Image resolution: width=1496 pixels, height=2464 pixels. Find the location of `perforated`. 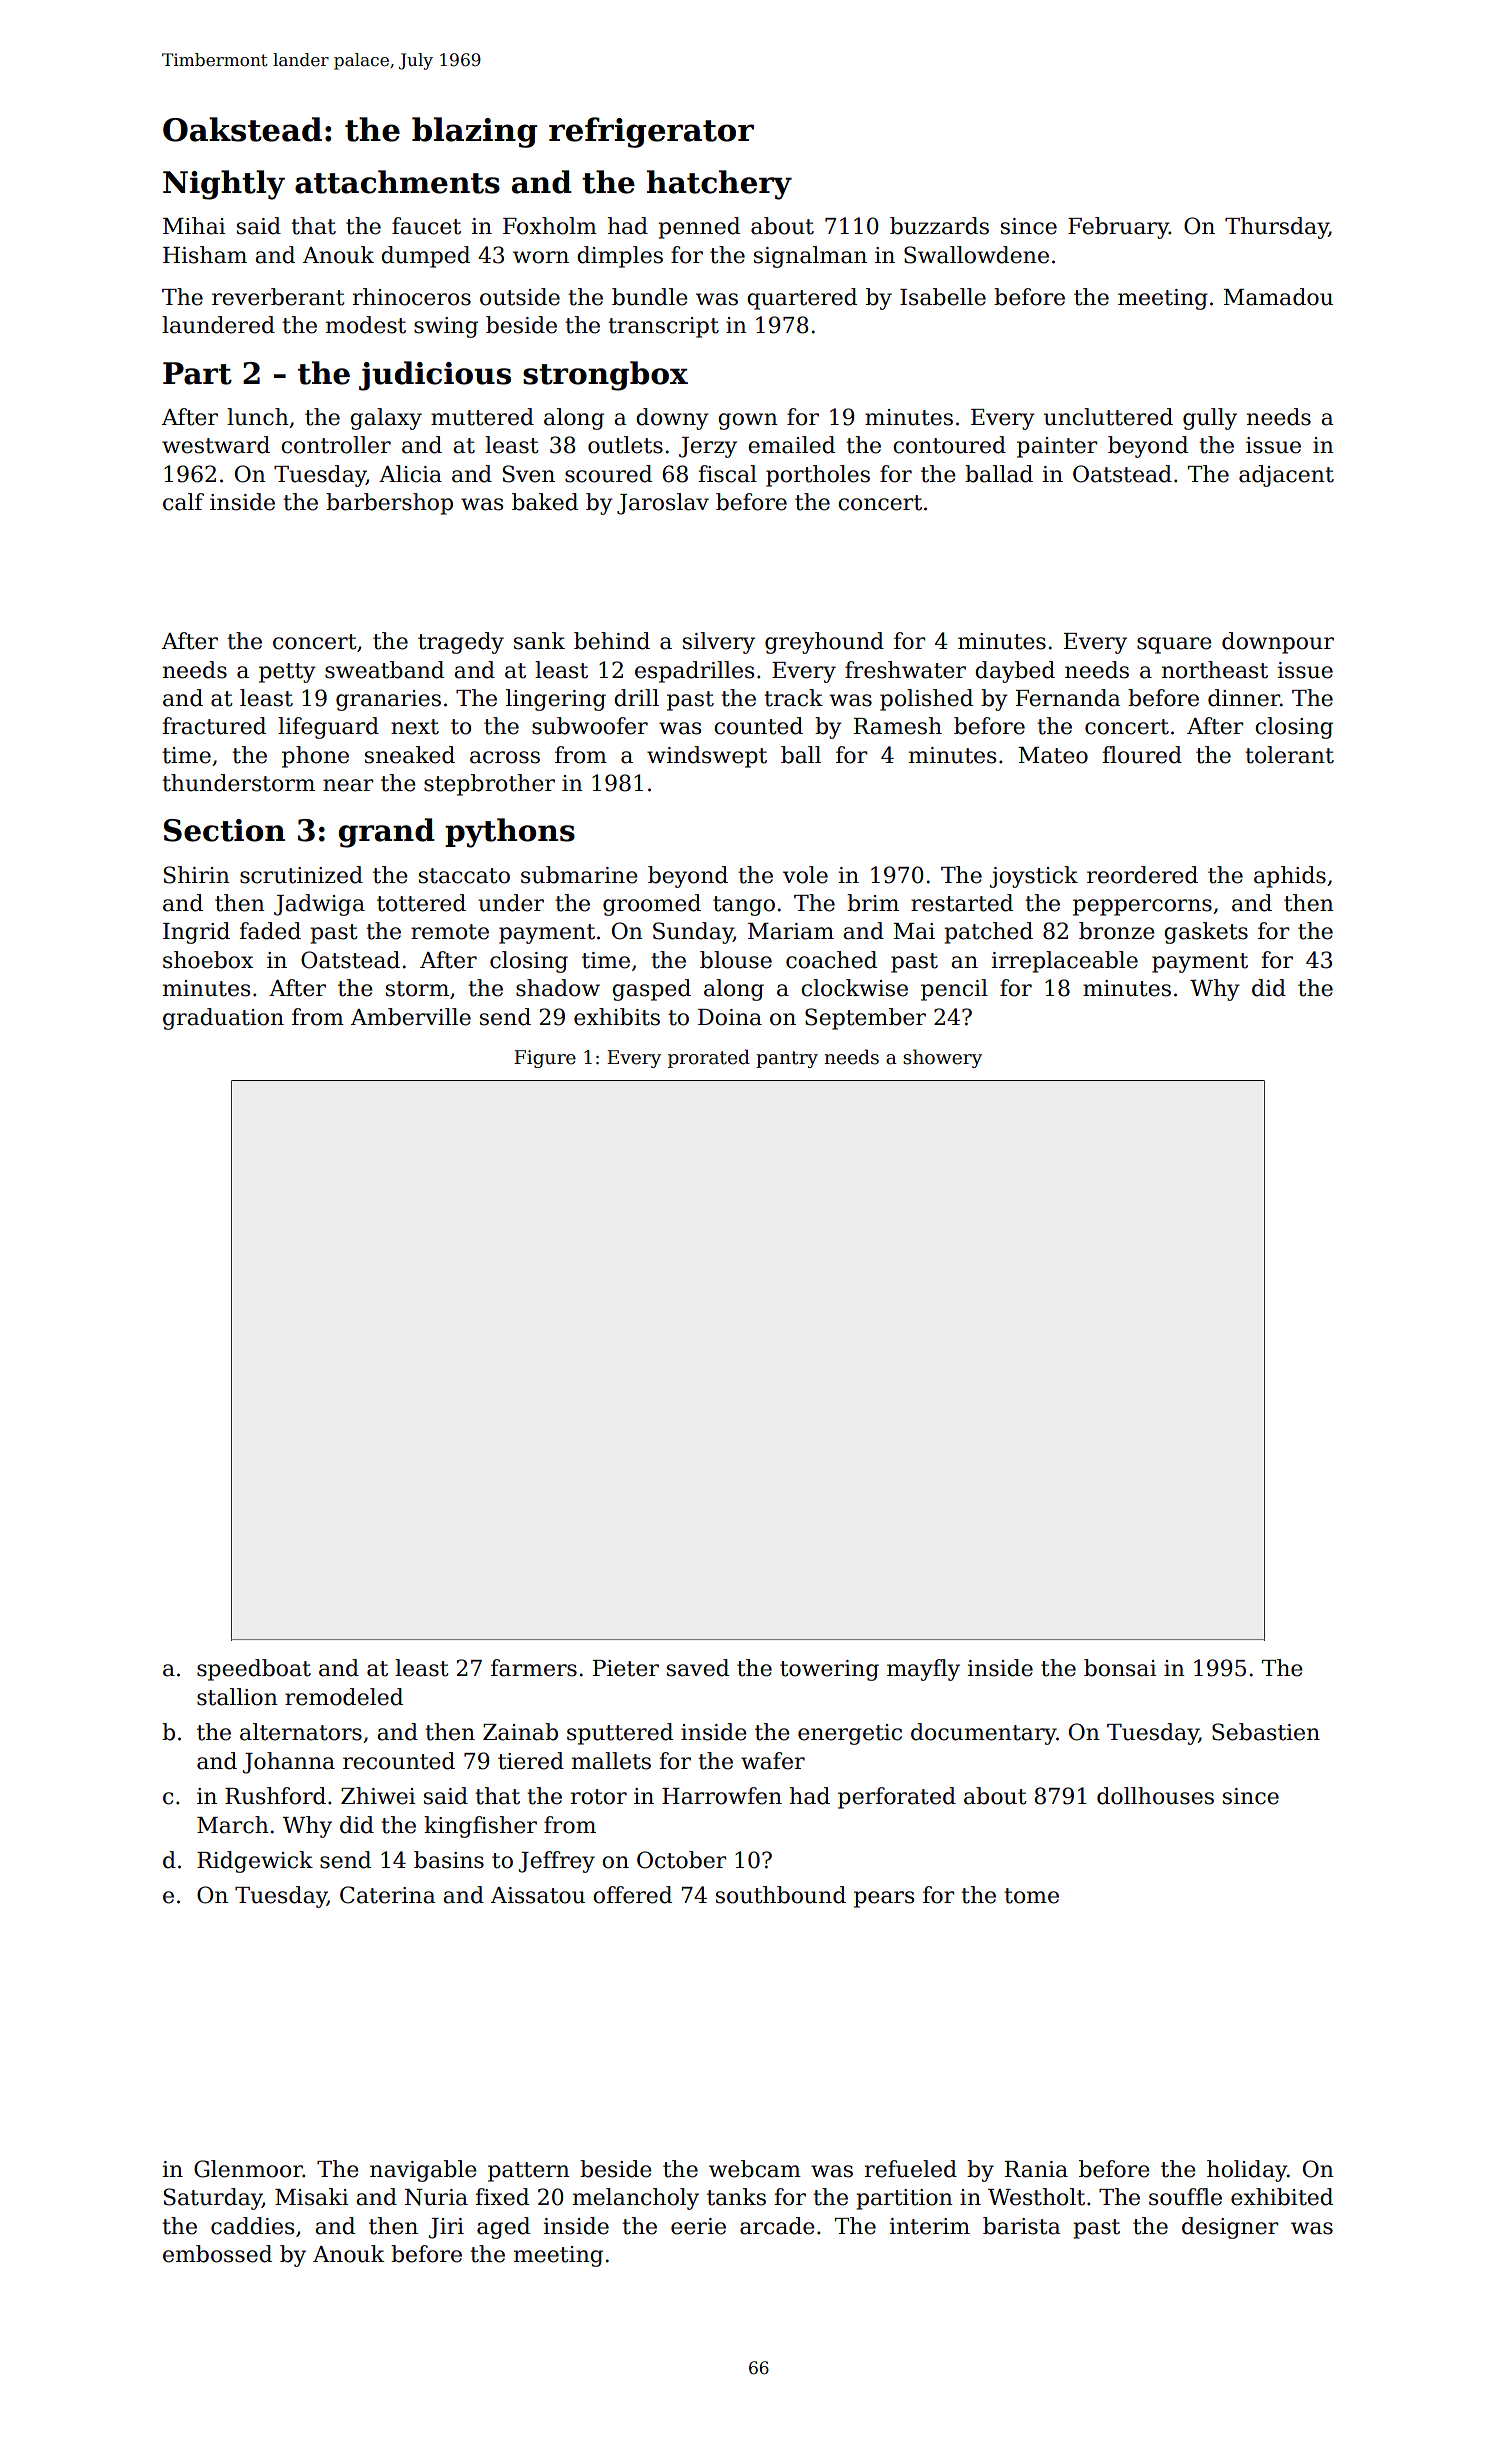

perforated is located at coordinates (897, 1798).
